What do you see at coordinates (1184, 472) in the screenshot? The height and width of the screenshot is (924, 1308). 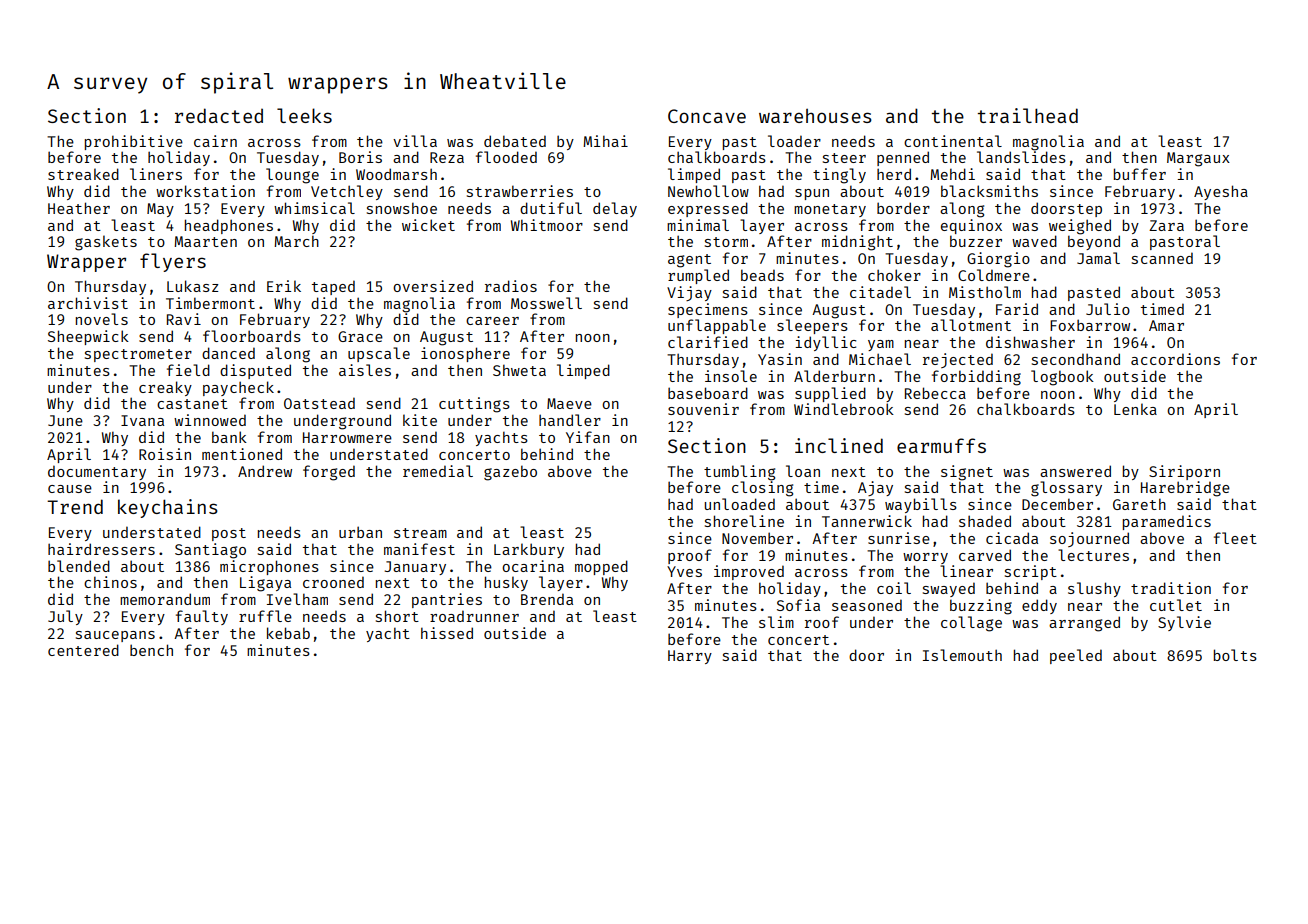 I see `Siriporn` at bounding box center [1184, 472].
